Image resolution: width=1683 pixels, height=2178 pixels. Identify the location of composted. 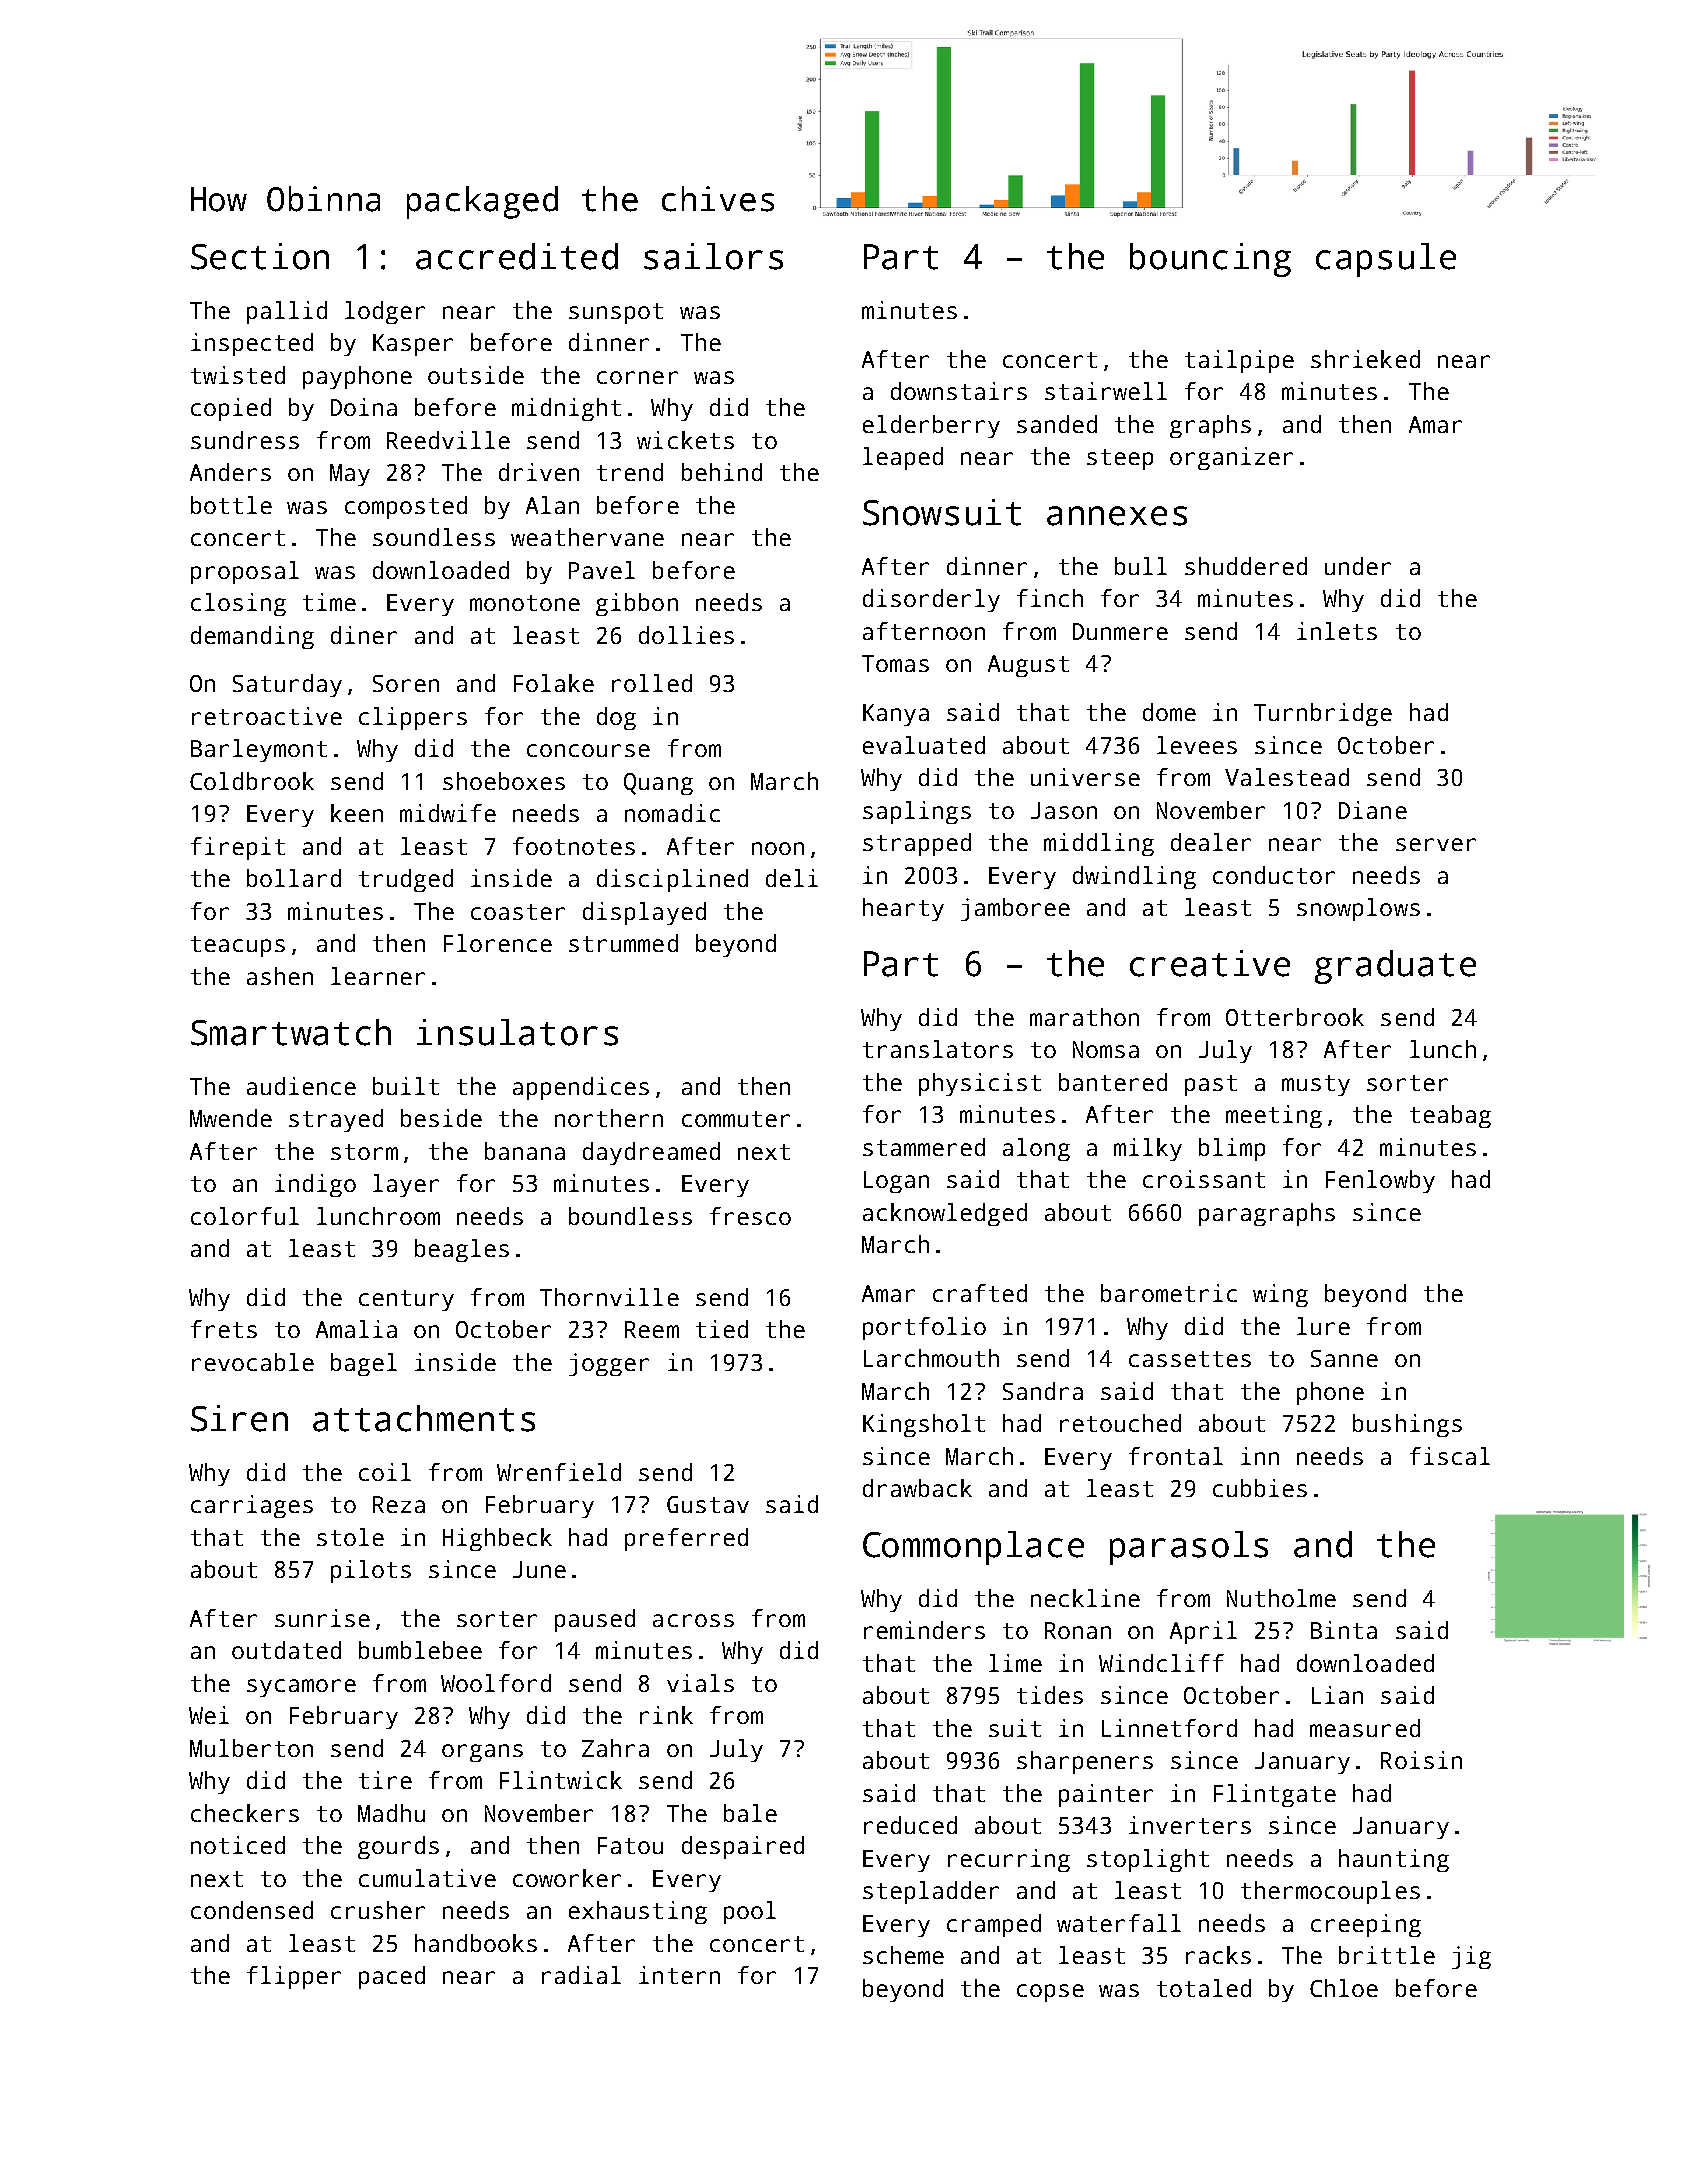
(406, 507).
